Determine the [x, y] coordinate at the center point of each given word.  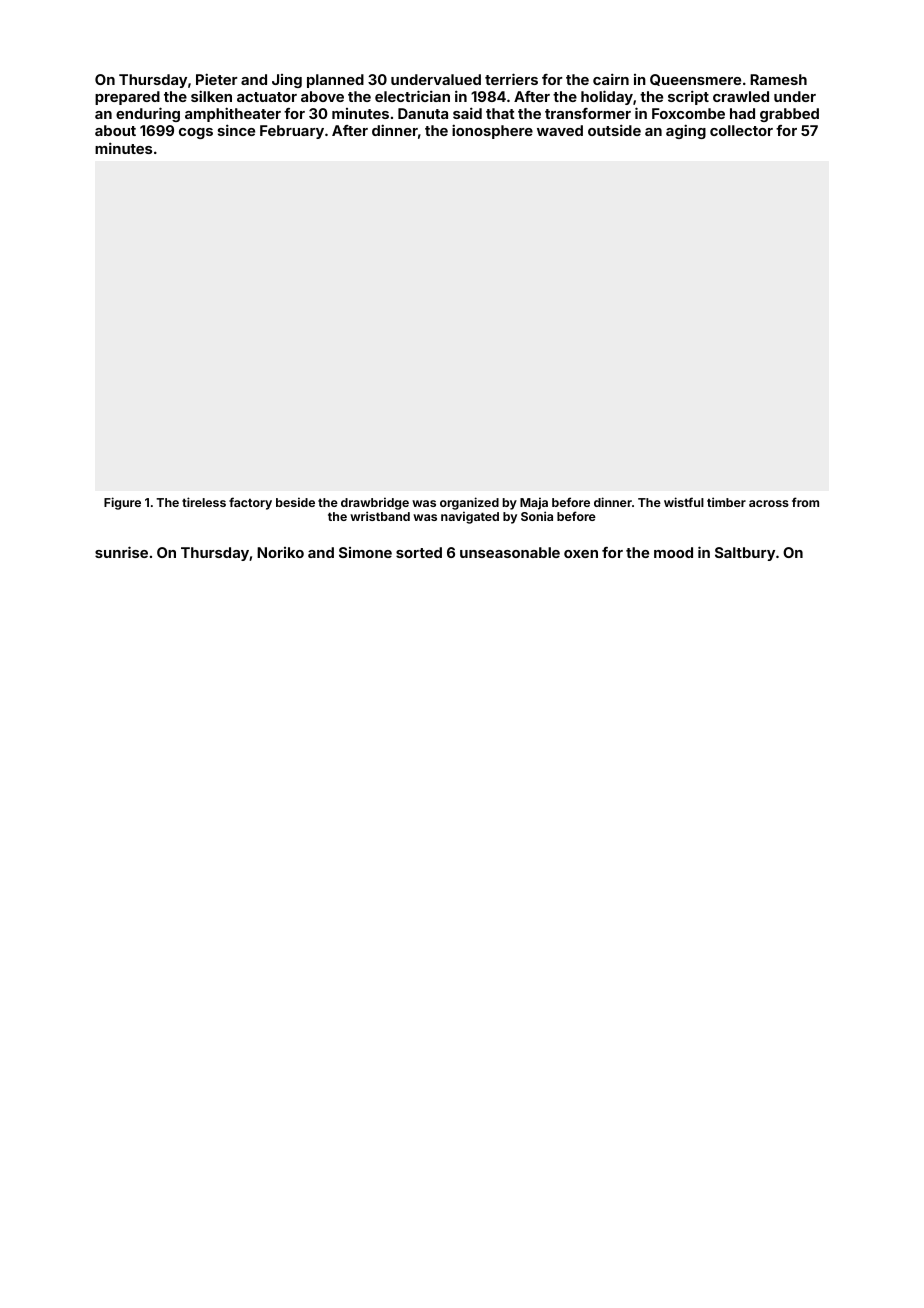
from [805, 502]
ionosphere [492, 131]
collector [741, 130]
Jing [287, 81]
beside [295, 502]
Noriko [280, 552]
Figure [122, 503]
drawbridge [375, 503]
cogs [196, 133]
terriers [511, 79]
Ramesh [778, 79]
